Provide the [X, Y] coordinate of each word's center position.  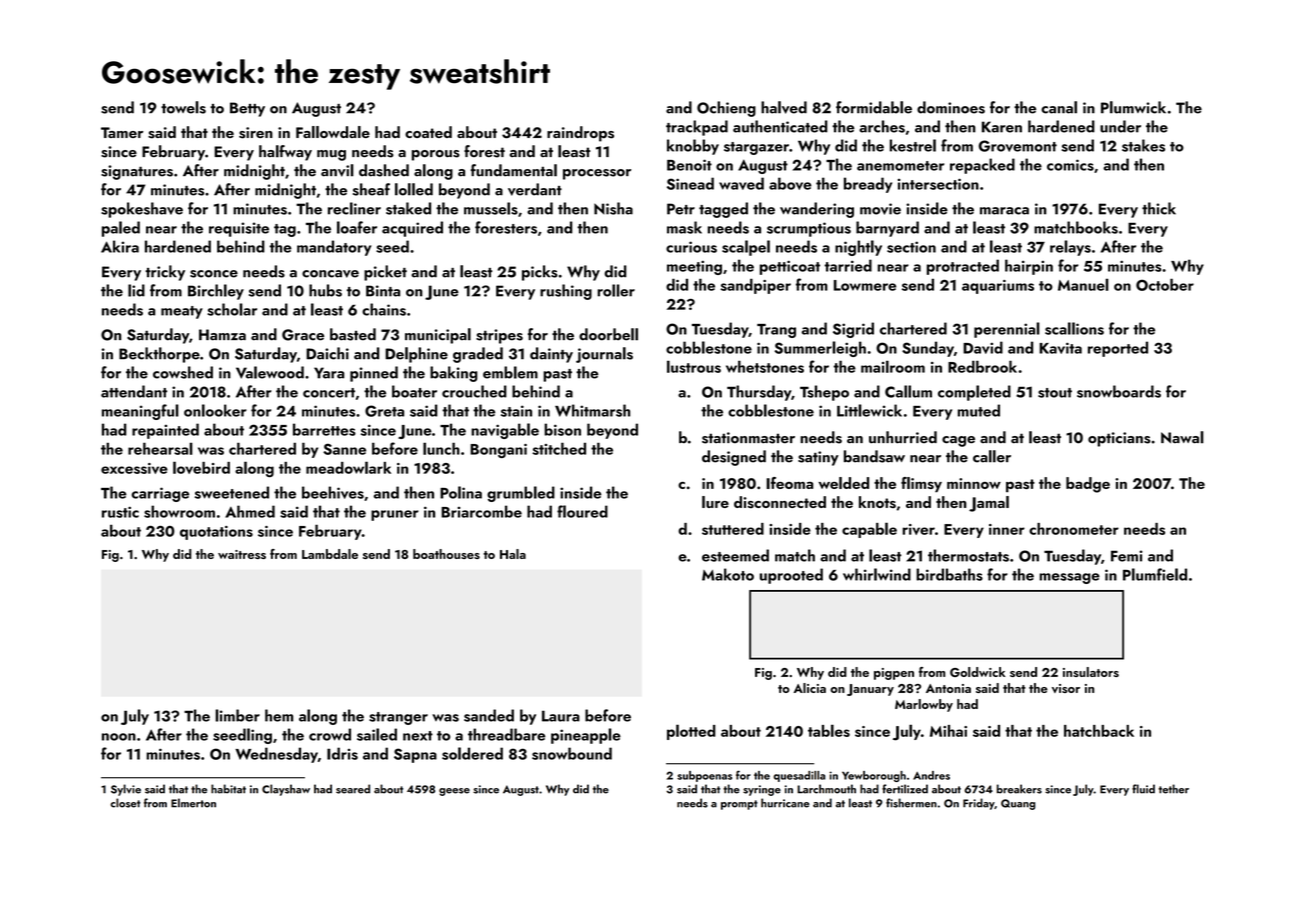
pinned [374, 374]
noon [119, 737]
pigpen [894, 674]
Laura [561, 716]
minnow [974, 483]
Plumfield [1155, 574]
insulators [1091, 672]
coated [428, 132]
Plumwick [1133, 107]
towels [183, 107]
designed [734, 458]
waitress [242, 554]
